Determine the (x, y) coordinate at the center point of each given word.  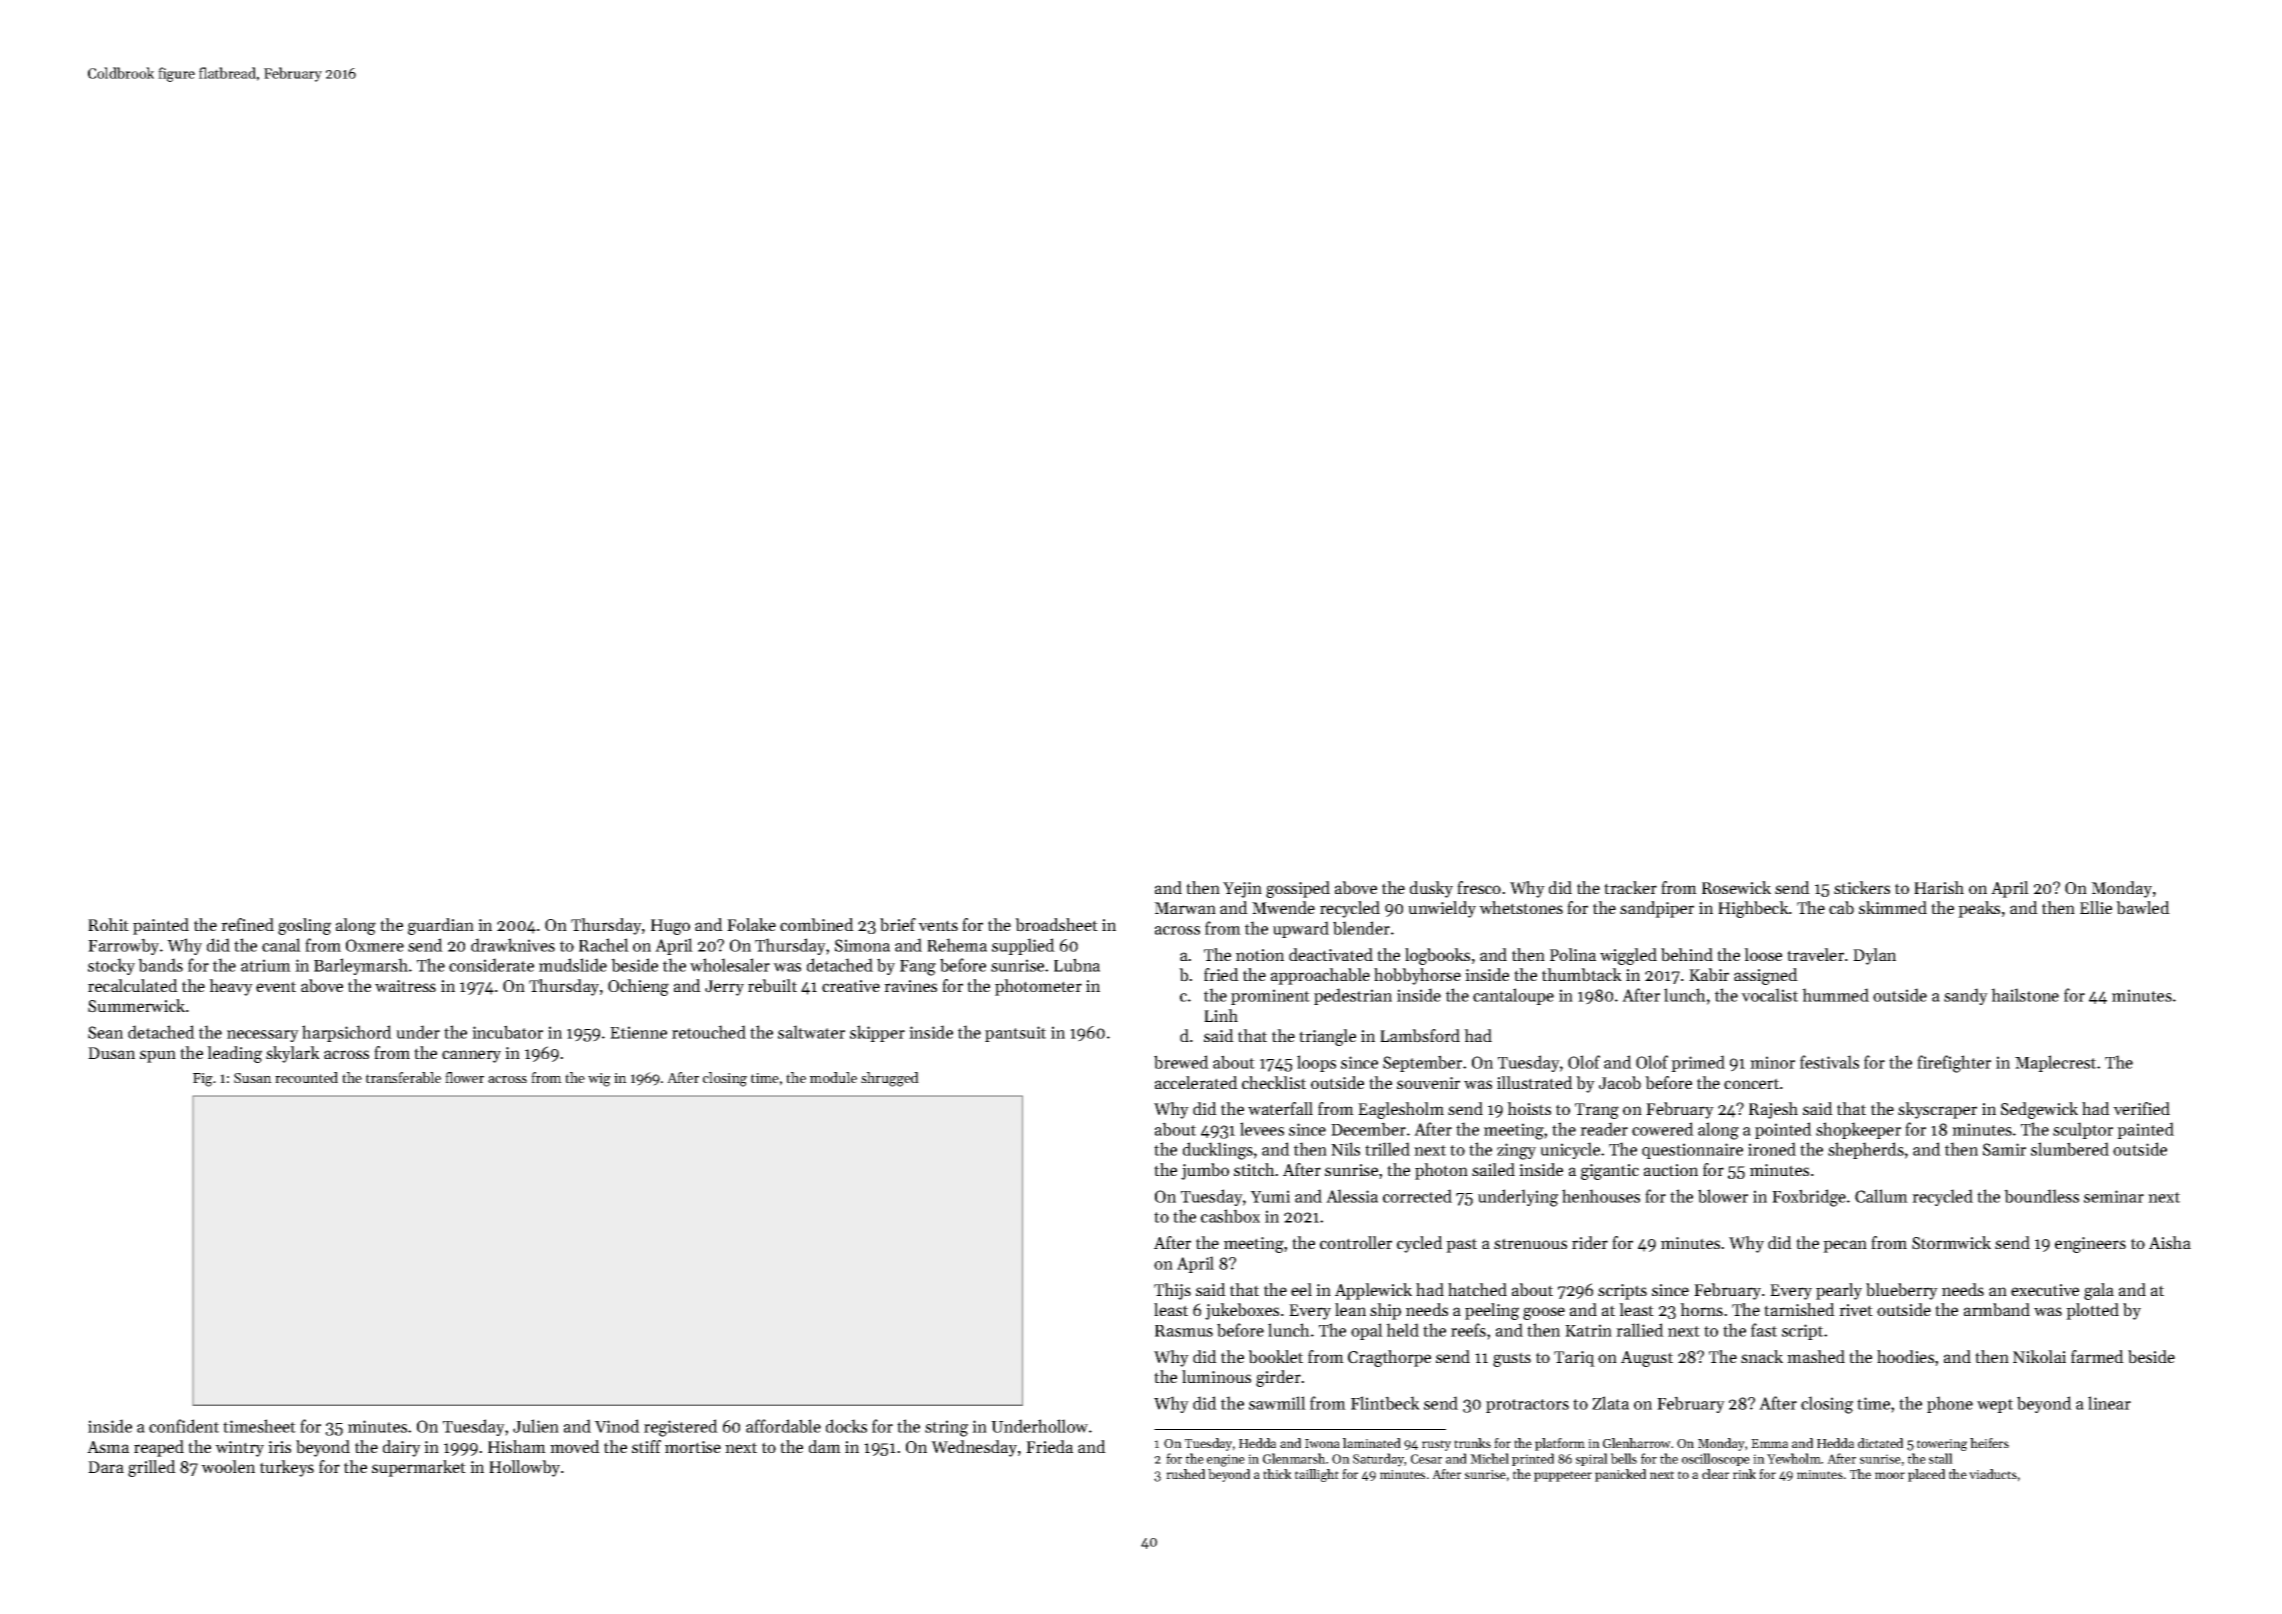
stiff (646, 1446)
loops (1316, 1063)
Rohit (108, 924)
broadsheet (1056, 925)
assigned (1766, 976)
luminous (1216, 1376)
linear (2109, 1403)
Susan (253, 1078)
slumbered (2070, 1149)
